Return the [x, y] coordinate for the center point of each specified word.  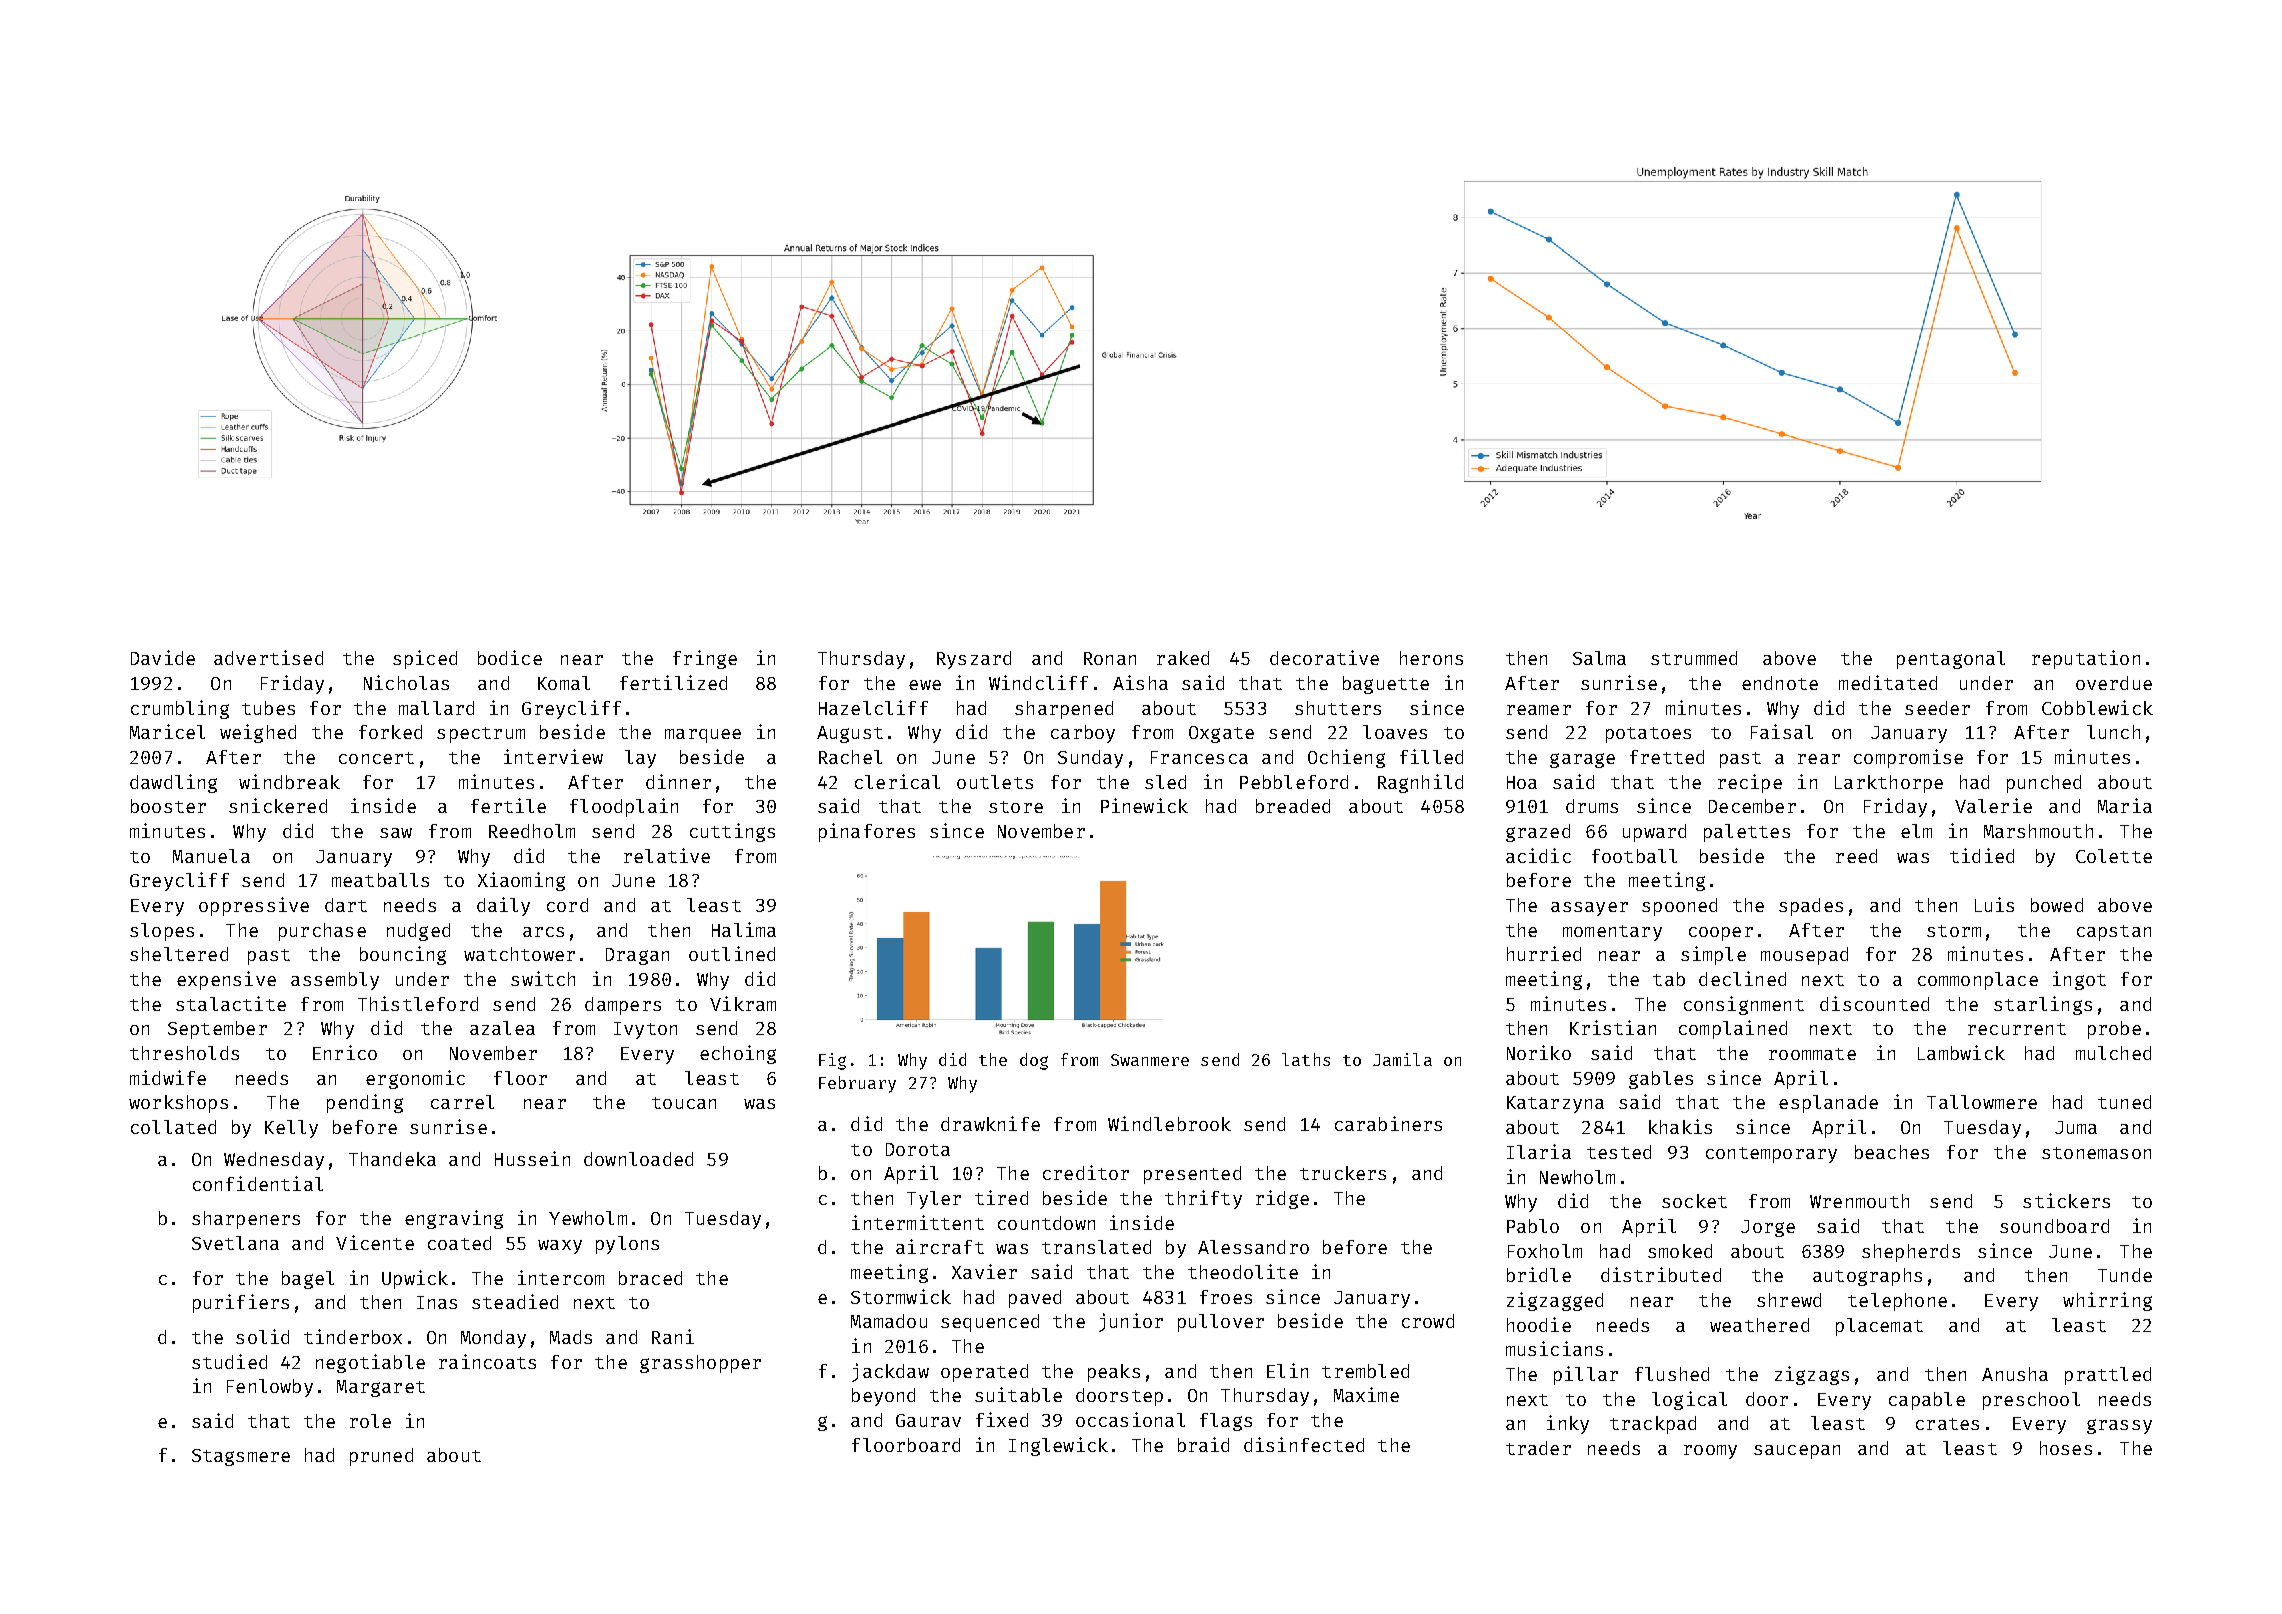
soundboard [2054, 1226]
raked [1183, 658]
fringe [705, 659]
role [370, 1421]
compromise [1908, 758]
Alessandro [1253, 1247]
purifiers [241, 1303]
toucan [684, 1103]
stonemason [2096, 1153]
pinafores [867, 832]
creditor [1086, 1172]
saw [396, 833]
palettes [1747, 833]
